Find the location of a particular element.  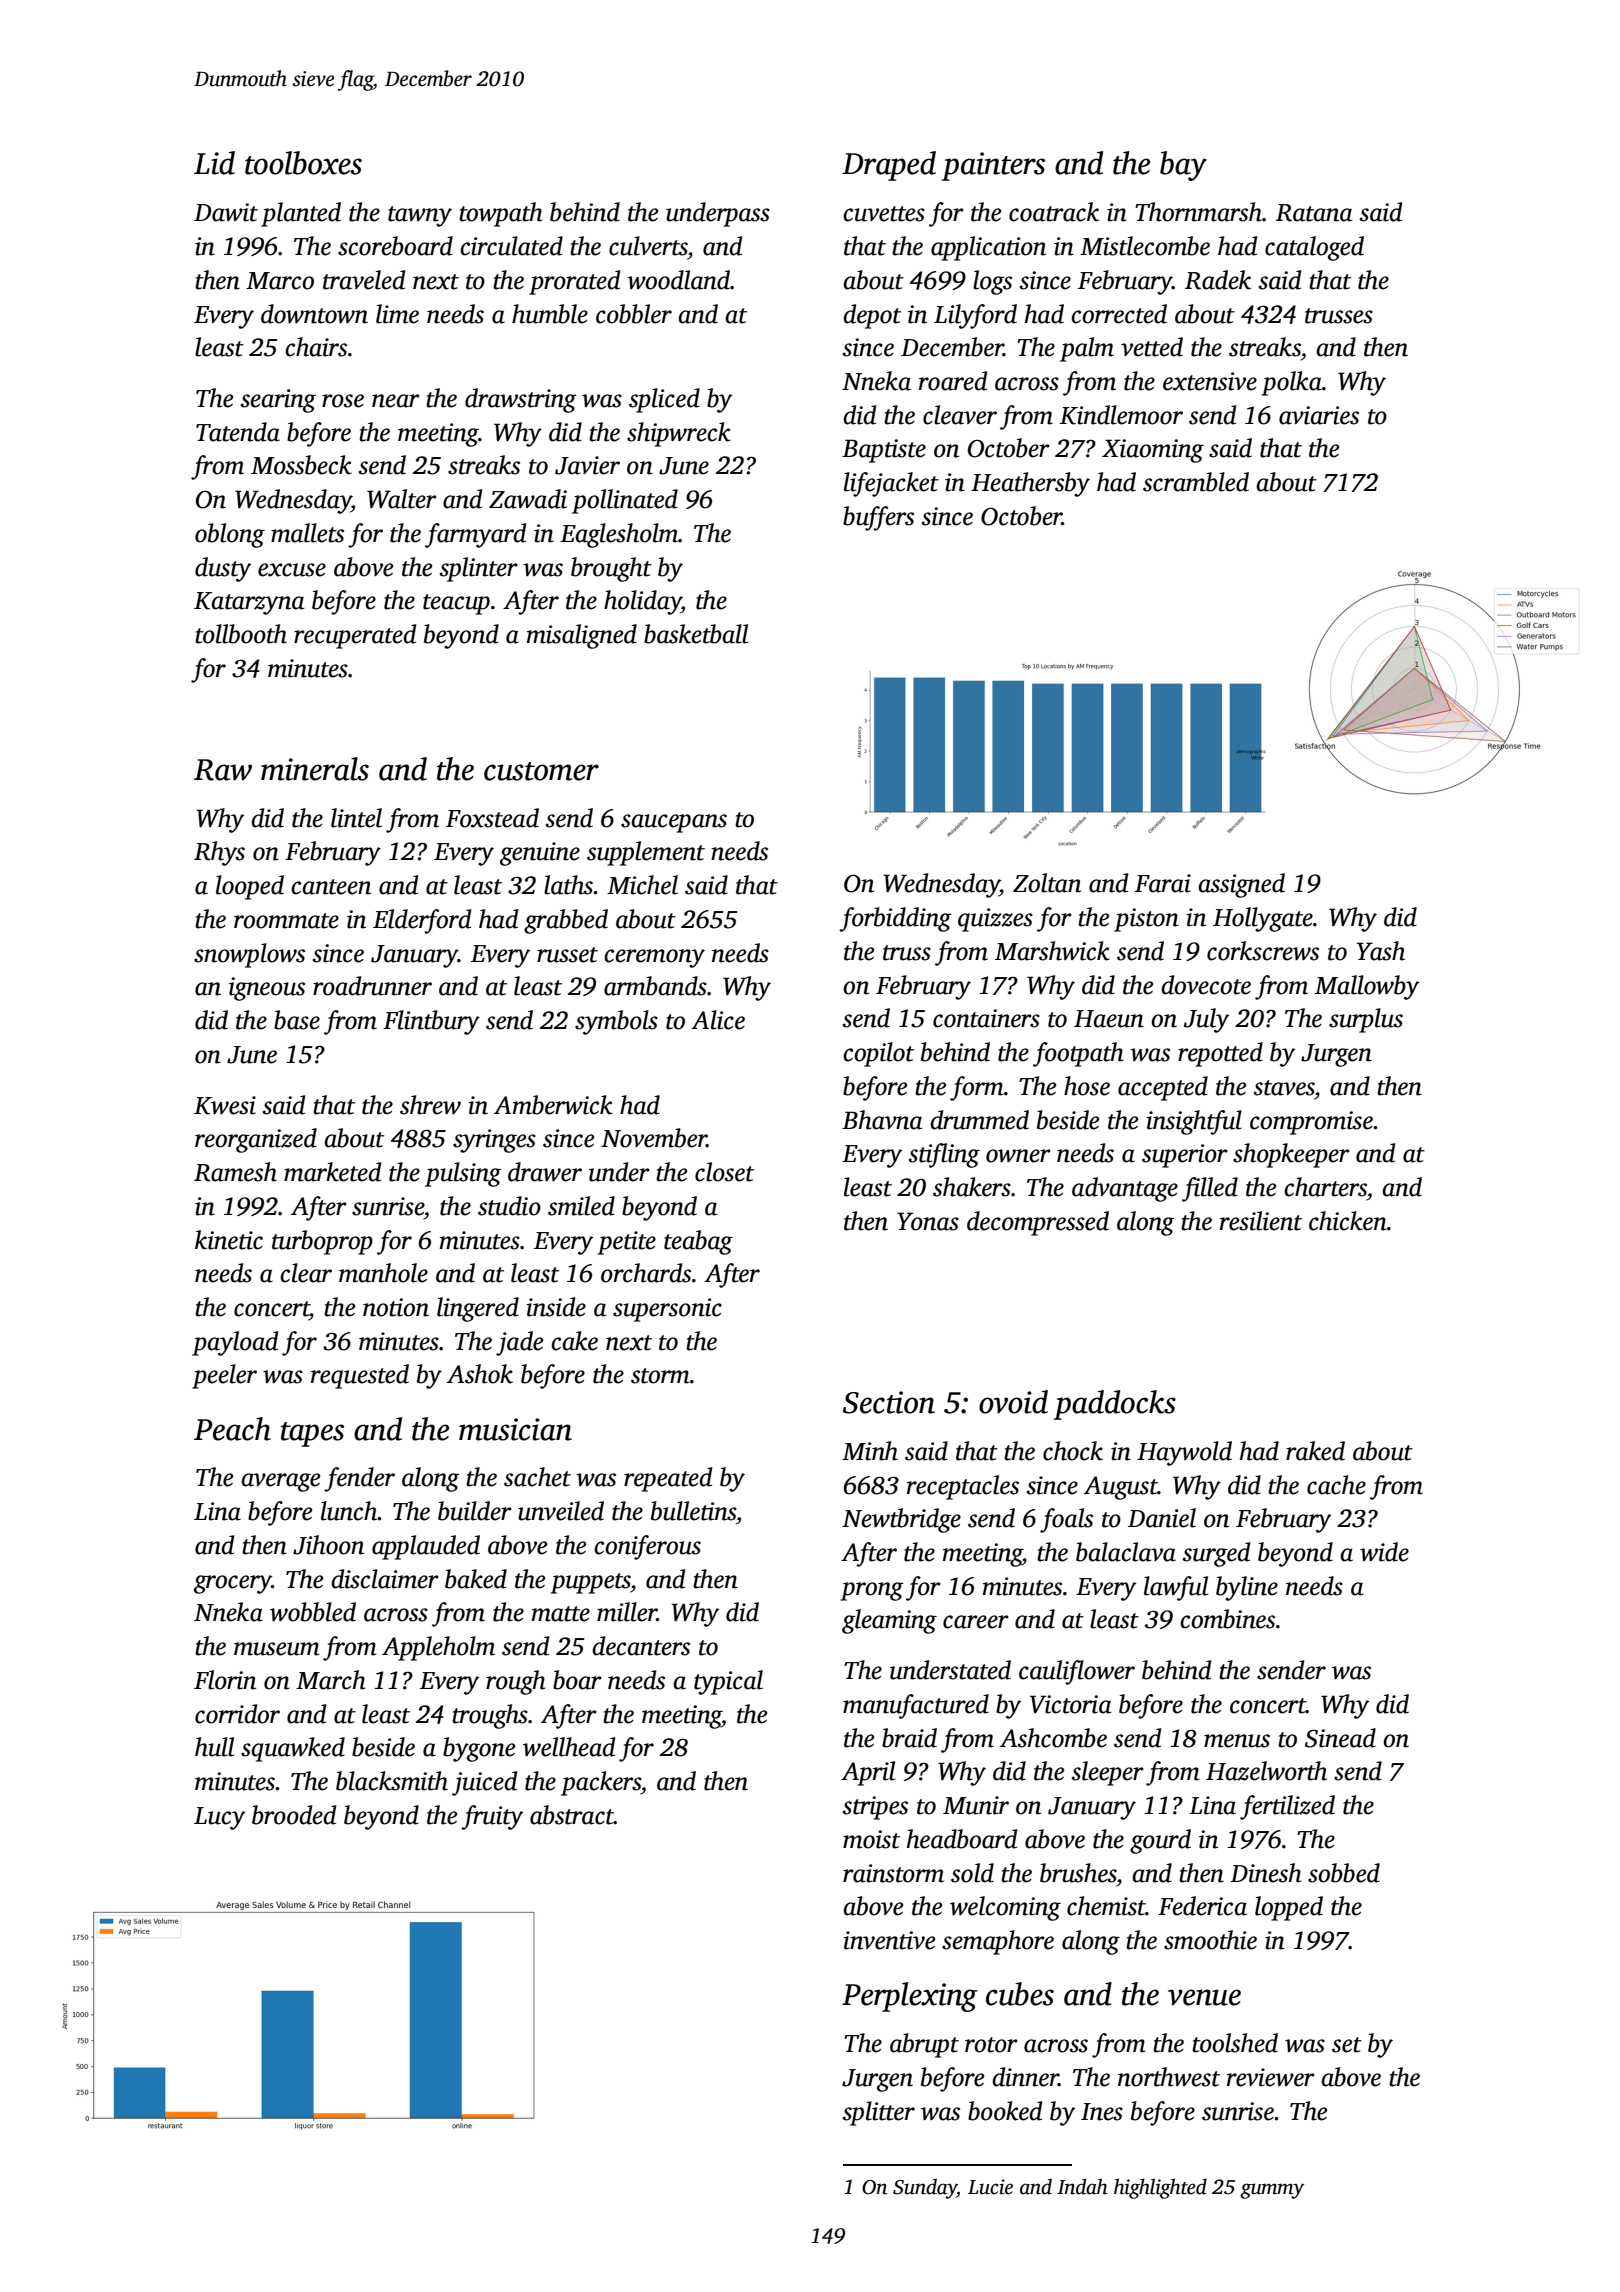

Draped is located at coordinates (889, 166).
